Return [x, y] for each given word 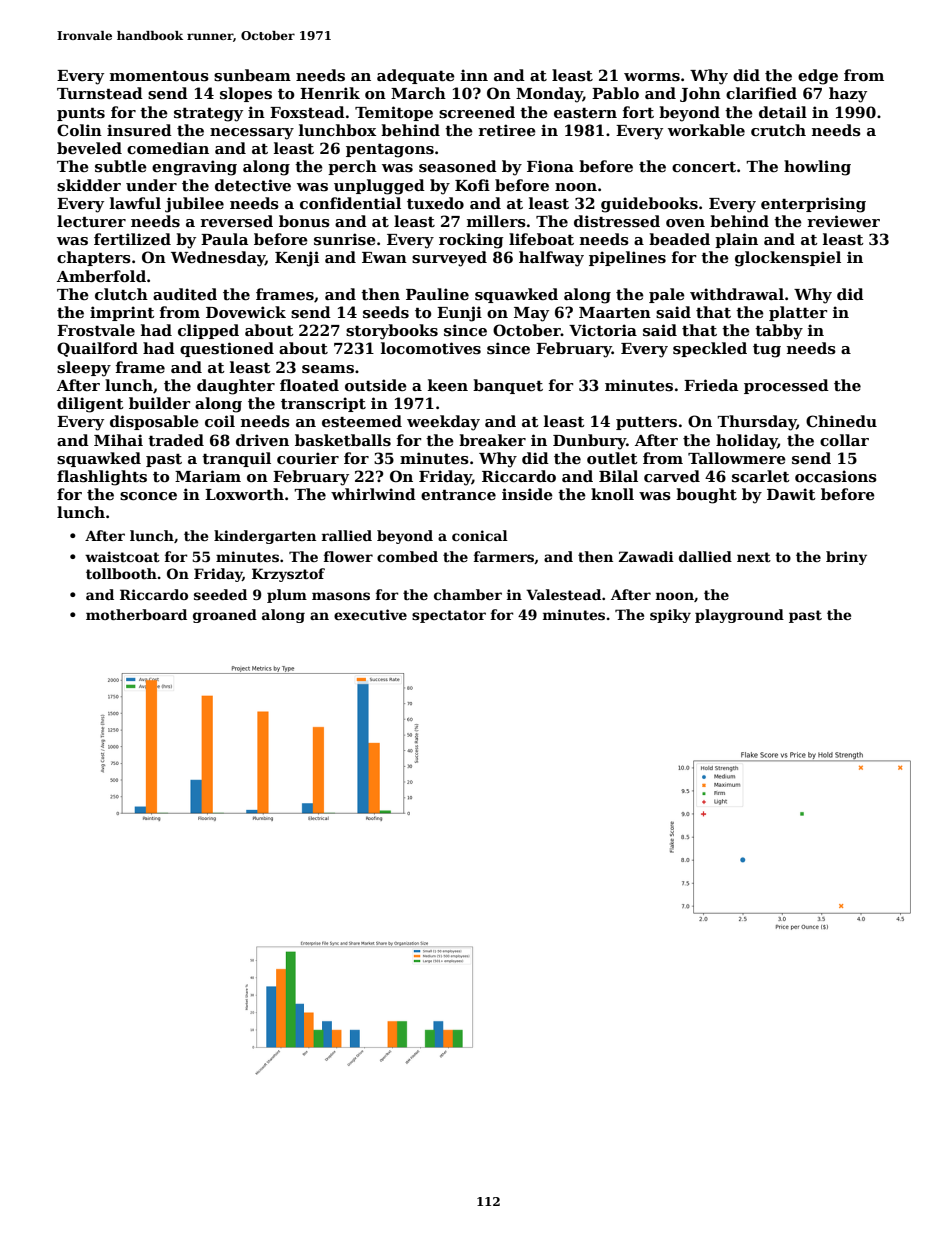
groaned [225, 616]
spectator [449, 616]
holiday [747, 442]
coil [220, 421]
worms [652, 77]
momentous [159, 76]
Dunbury [589, 442]
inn [474, 75]
